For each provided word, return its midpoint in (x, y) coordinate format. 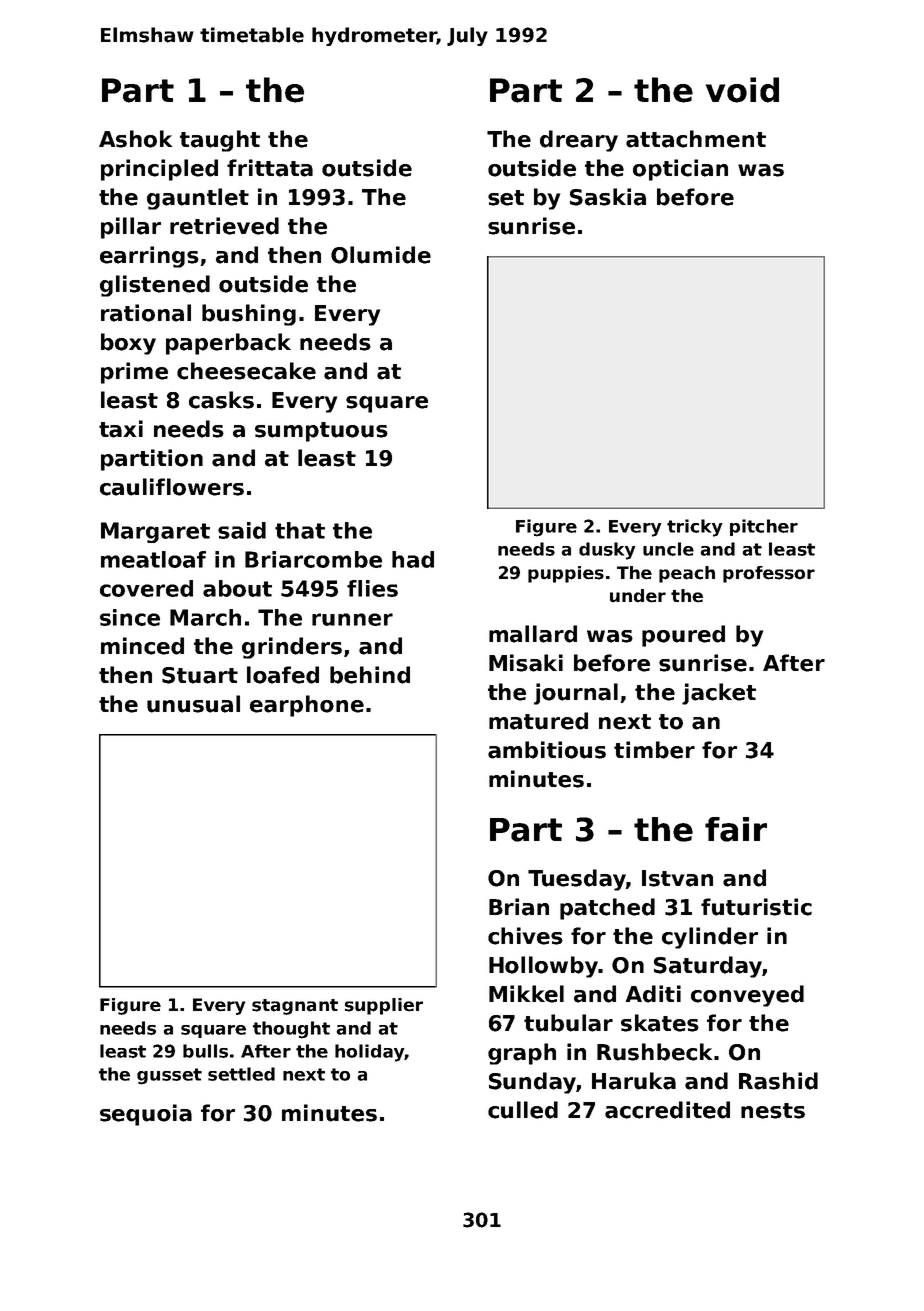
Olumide (381, 255)
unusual (193, 704)
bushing (249, 315)
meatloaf (153, 559)
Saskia (608, 197)
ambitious (547, 750)
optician (680, 170)
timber (654, 750)
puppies (566, 574)
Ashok (135, 139)
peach (687, 574)
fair (736, 829)
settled (241, 1074)
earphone (307, 706)
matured (538, 721)
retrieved (224, 226)
